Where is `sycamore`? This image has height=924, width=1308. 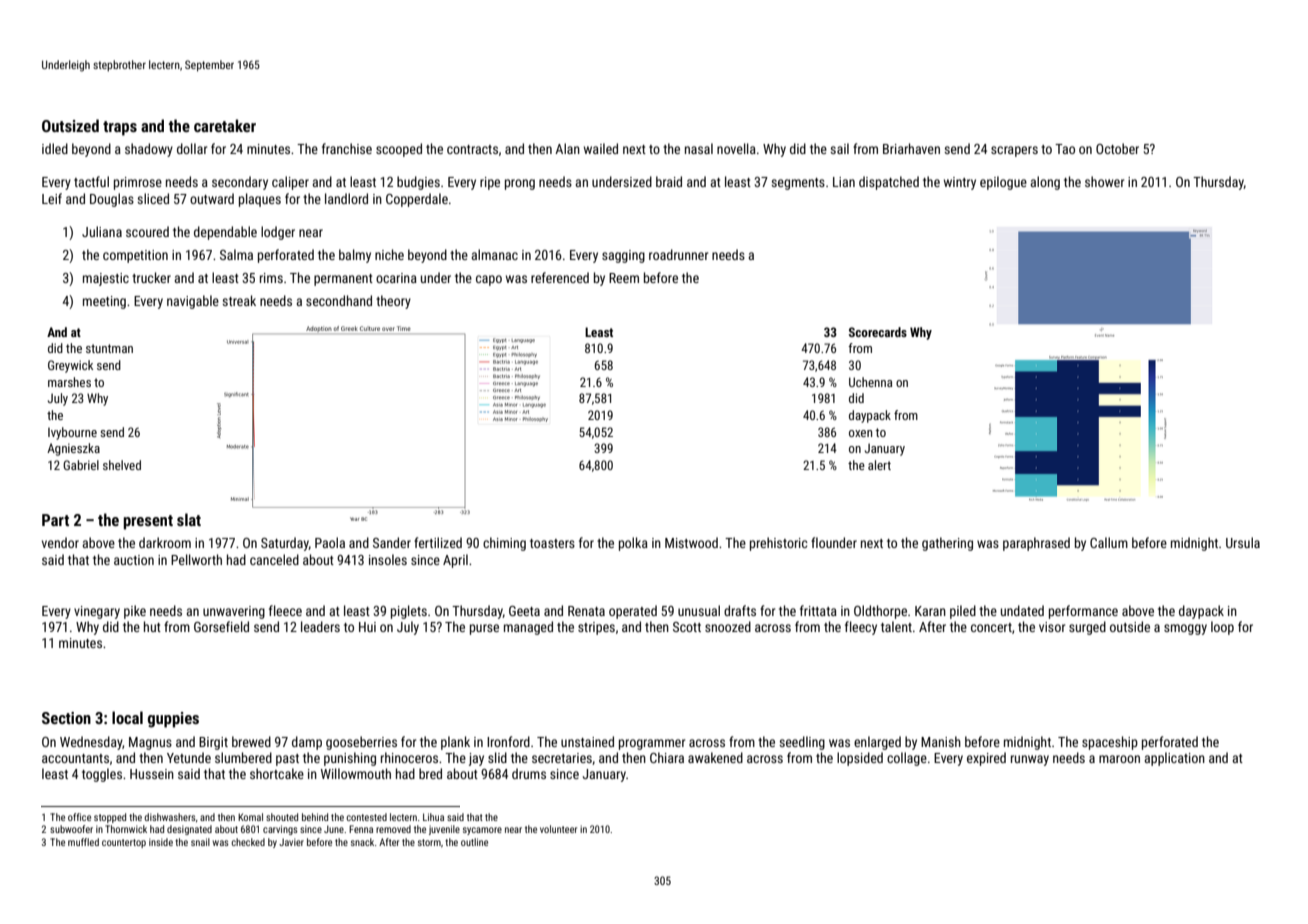 sycamore is located at coordinates (482, 831).
